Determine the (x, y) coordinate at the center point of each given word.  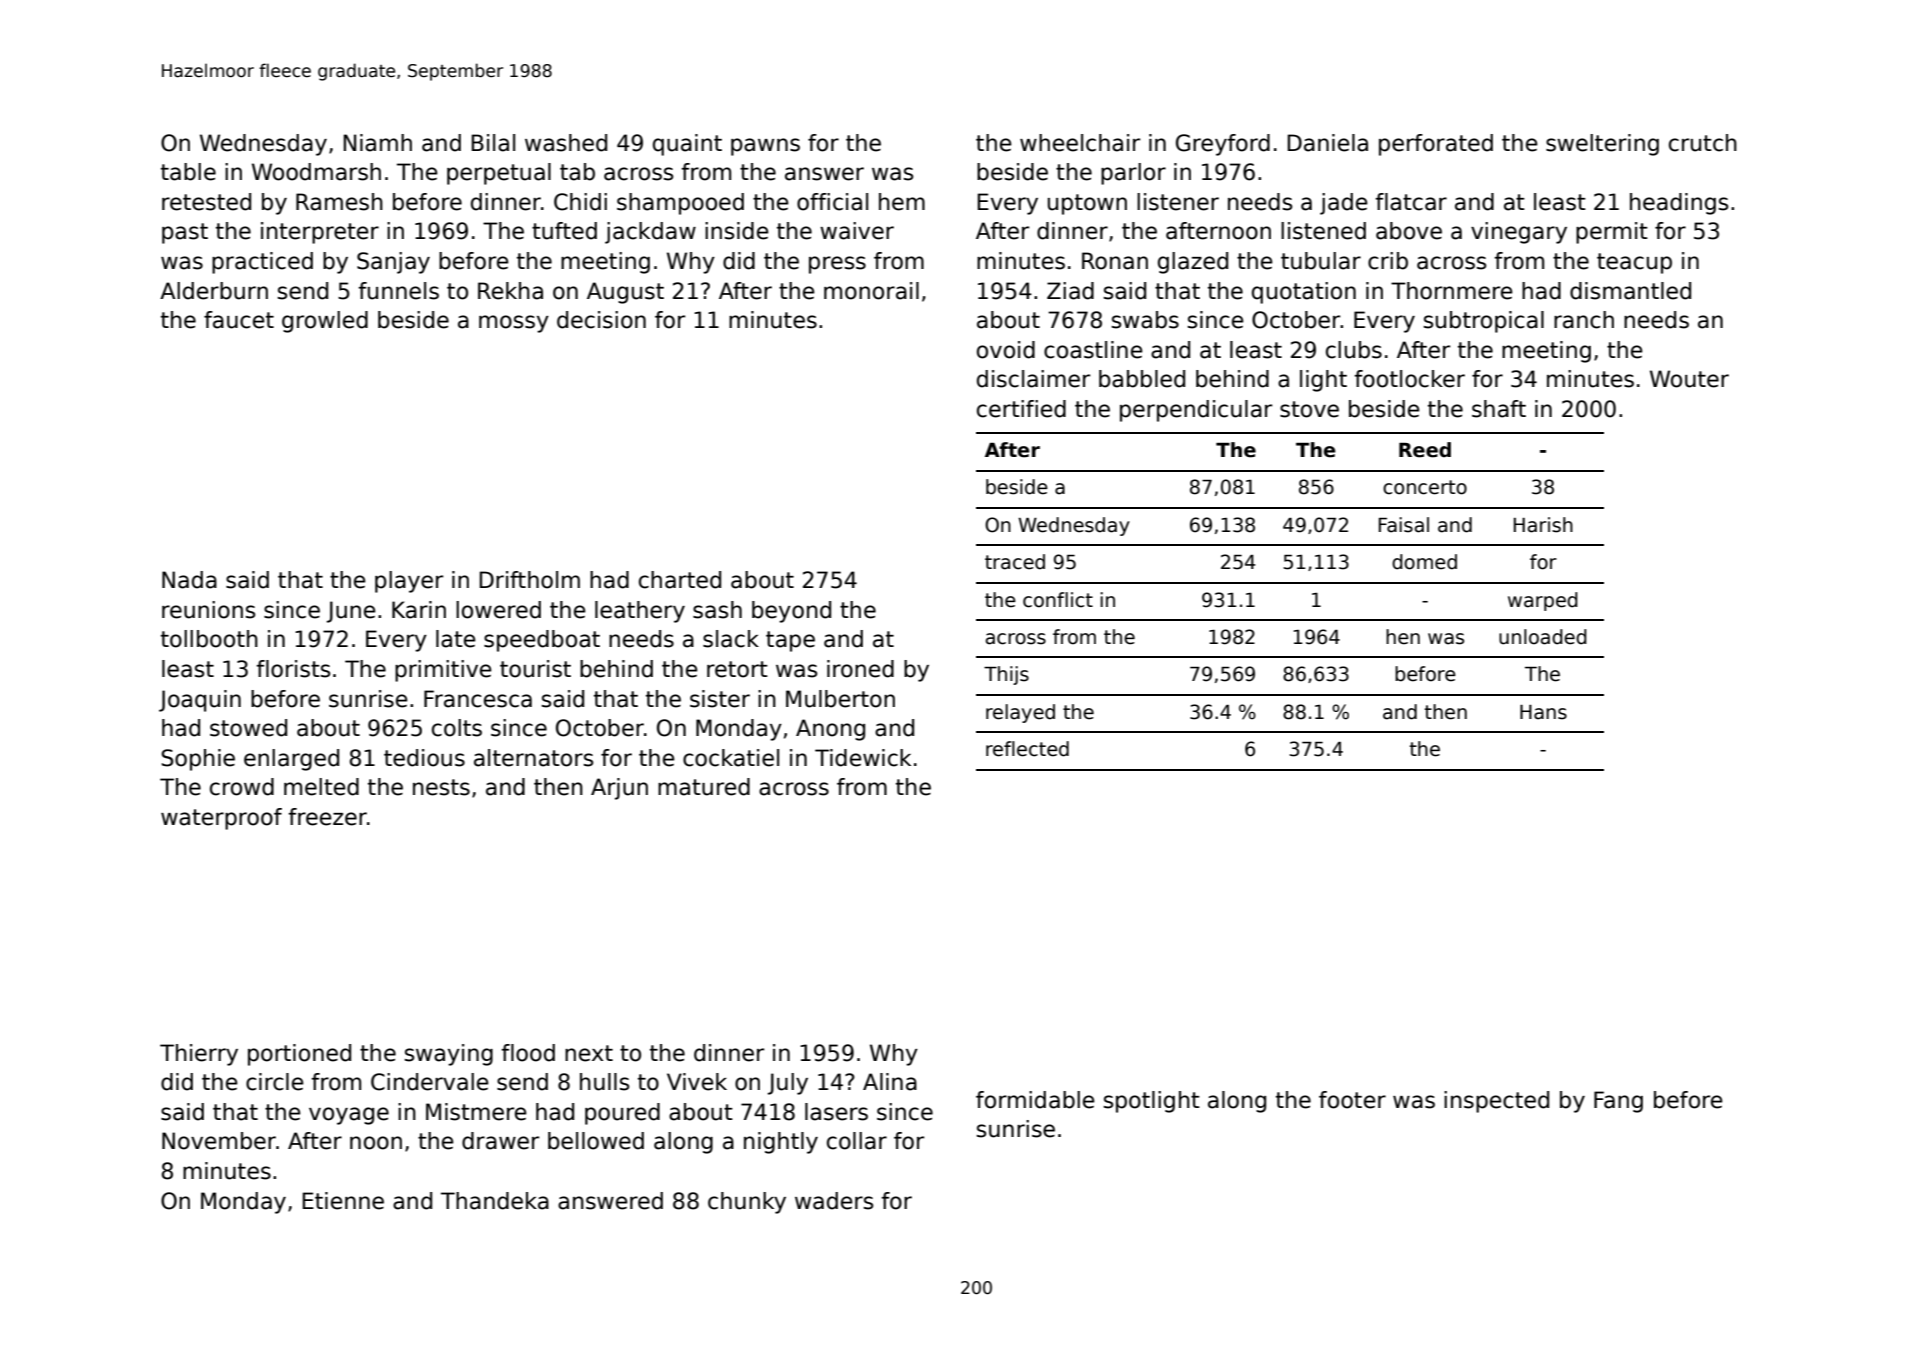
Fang (1618, 1102)
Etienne (343, 1201)
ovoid (1006, 350)
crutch (1703, 143)
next (589, 1053)
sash (717, 610)
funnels (398, 291)
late (456, 639)
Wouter (1689, 379)
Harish (1543, 525)
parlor (1133, 174)
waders (834, 1201)
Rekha (510, 291)
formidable (1035, 1100)
